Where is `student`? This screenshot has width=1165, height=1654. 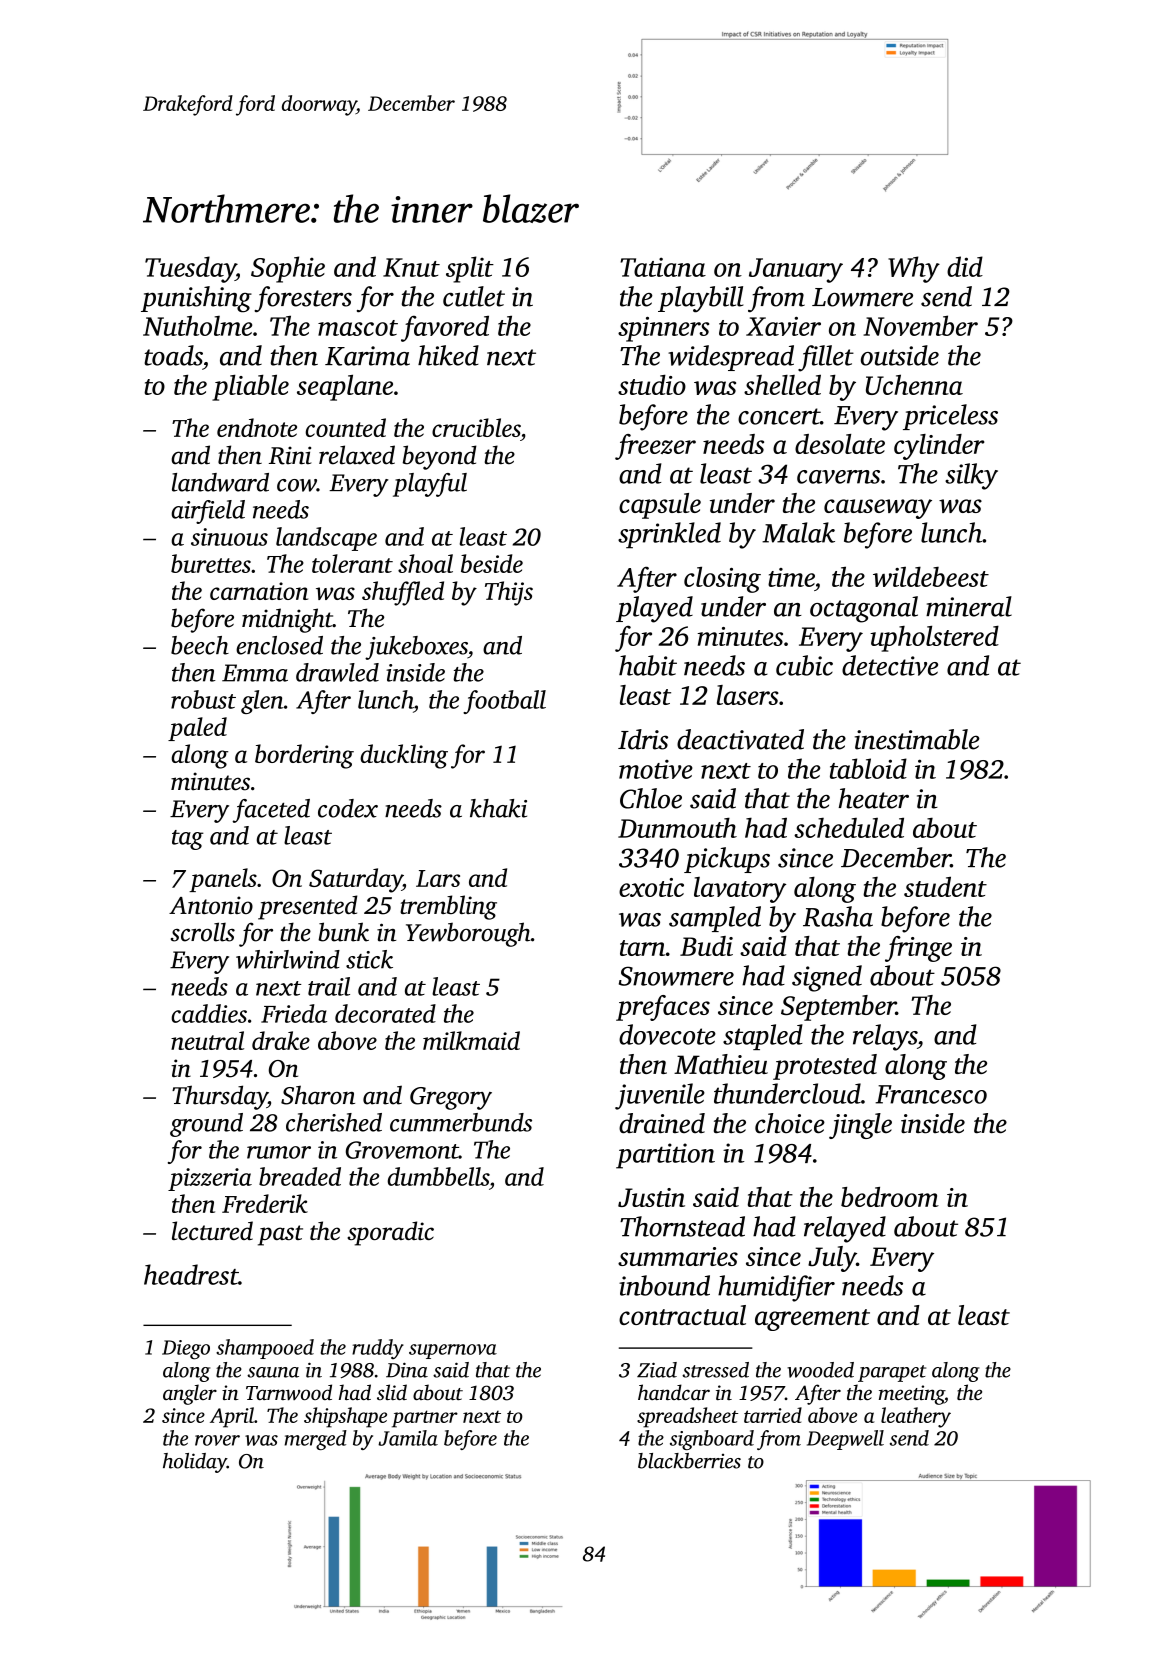 student is located at coordinates (945, 886).
